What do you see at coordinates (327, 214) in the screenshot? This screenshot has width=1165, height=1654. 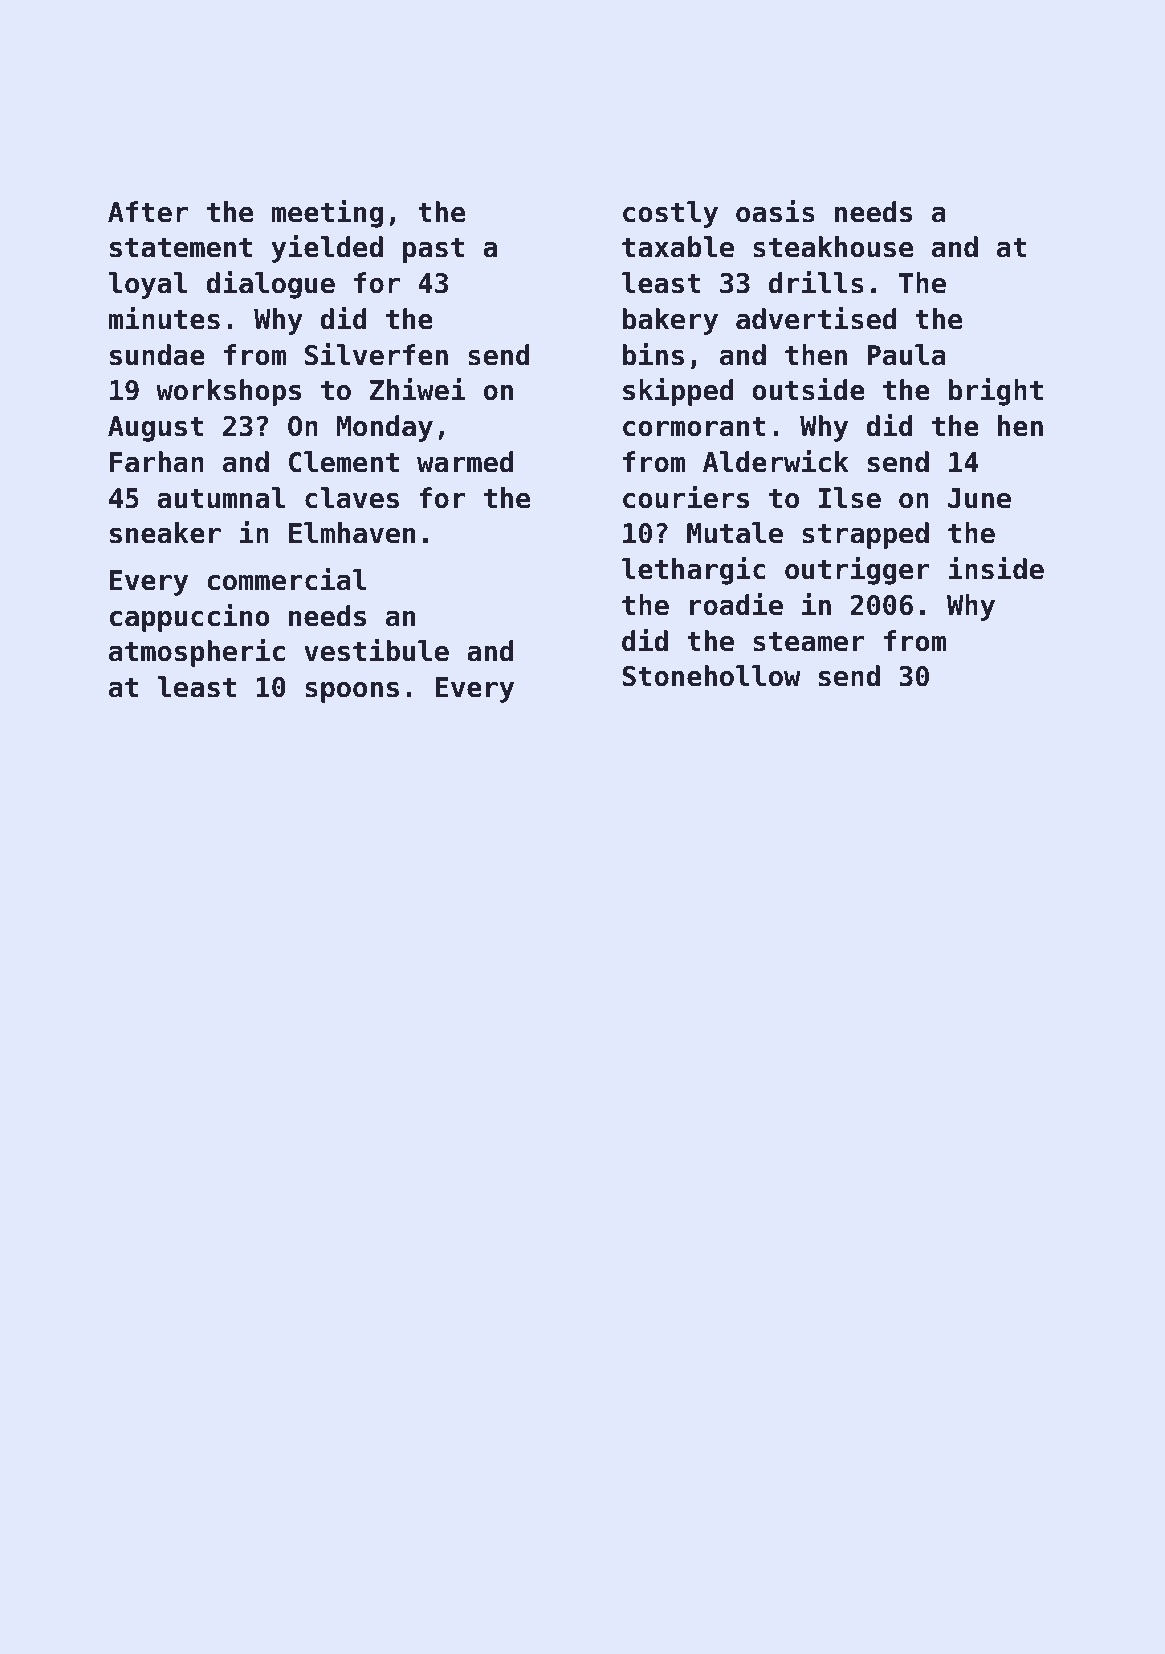 I see `meeting` at bounding box center [327, 214].
